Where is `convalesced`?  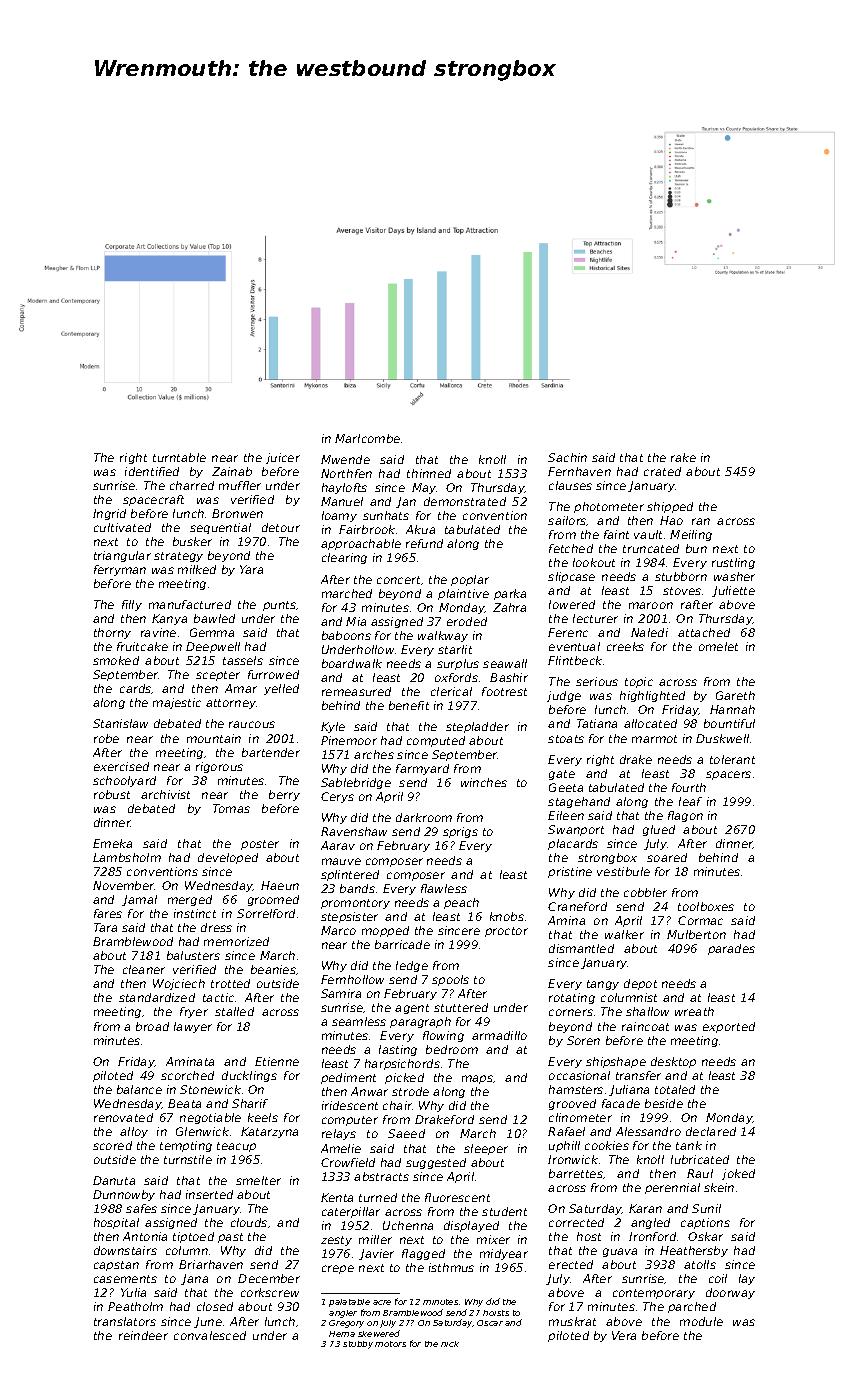 convalesced is located at coordinates (210, 1335).
